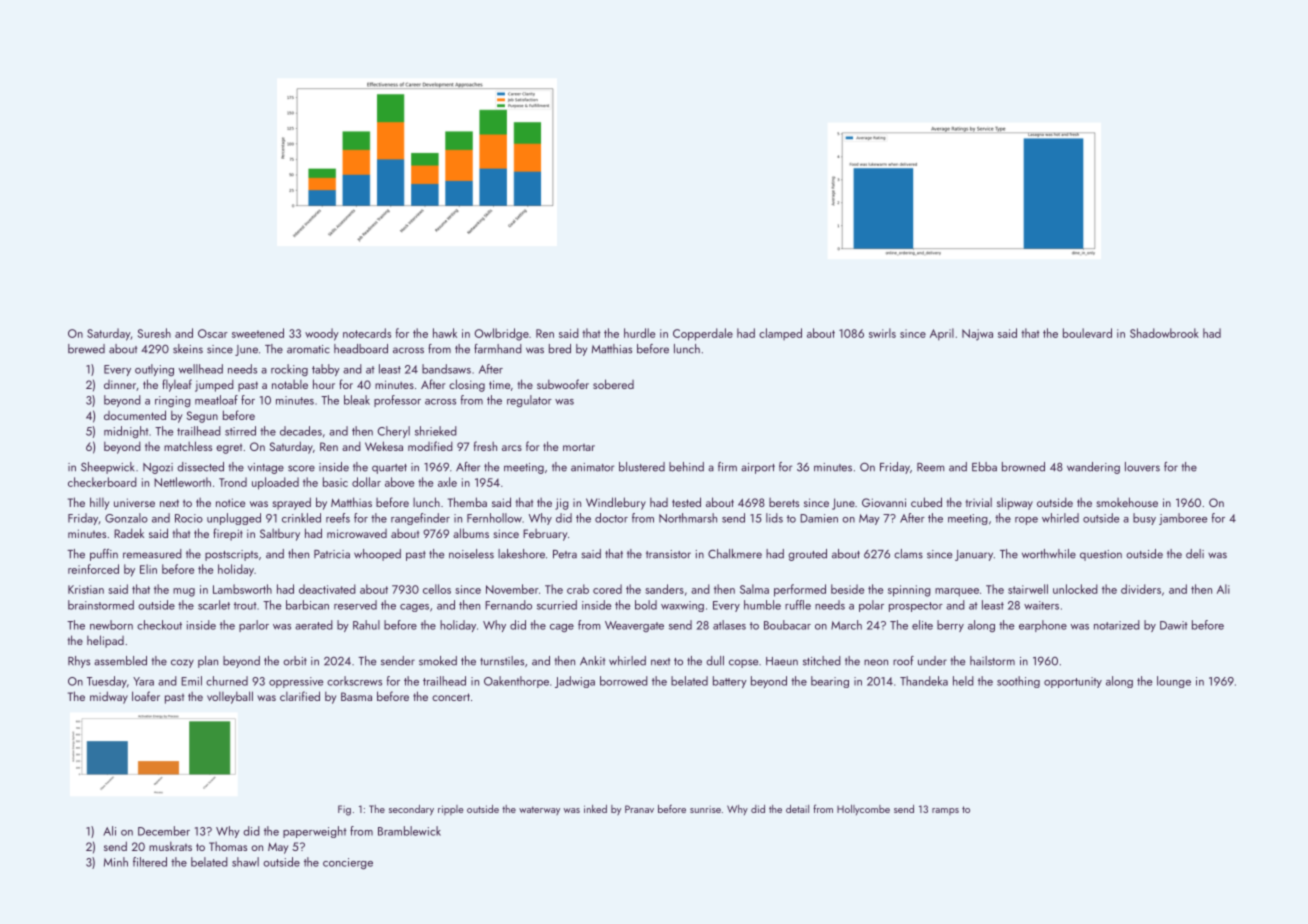 This screenshot has width=1308, height=924. I want to click on jig, so click(562, 504).
